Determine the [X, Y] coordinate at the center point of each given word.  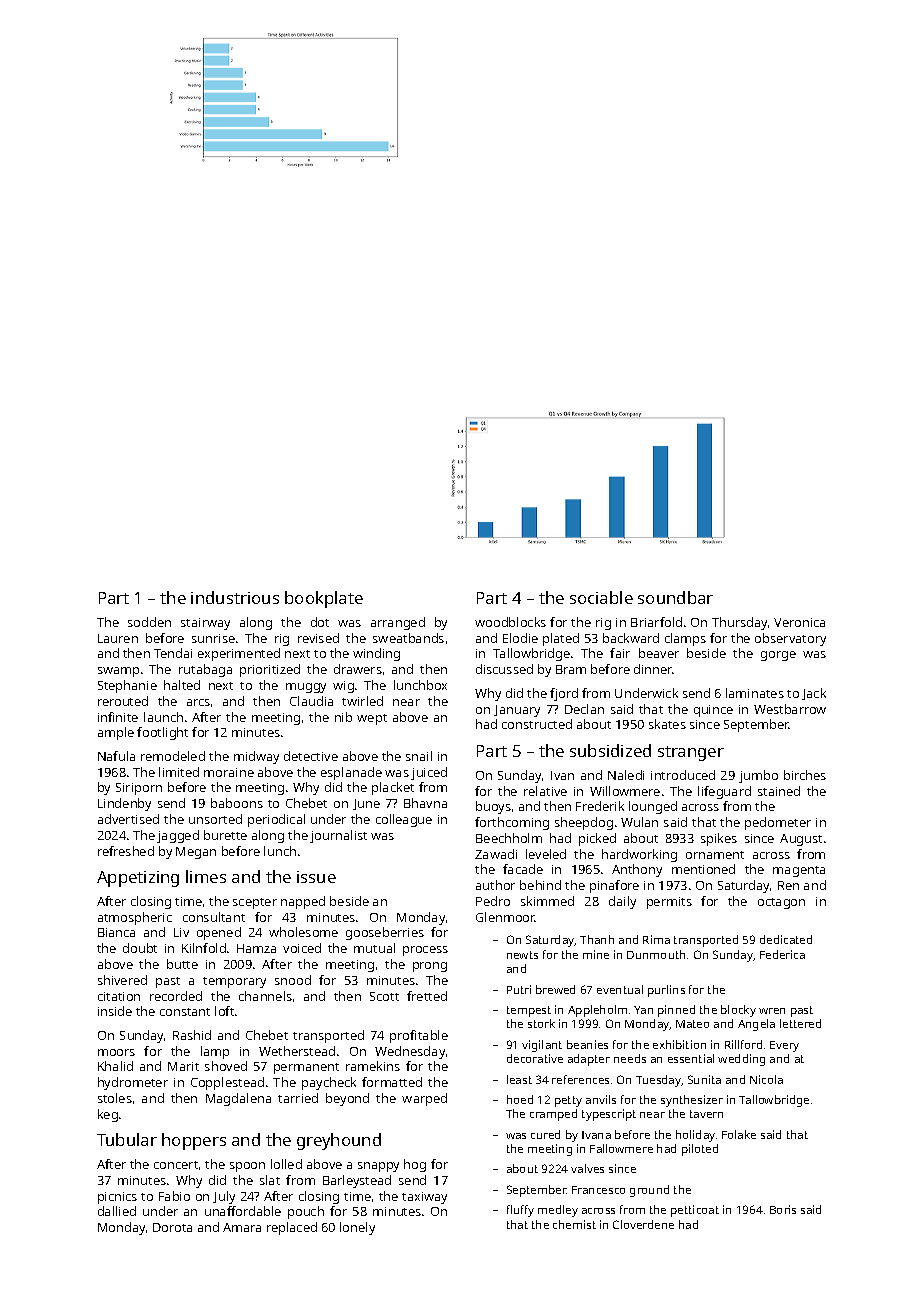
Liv [181, 932]
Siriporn [139, 789]
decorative [535, 1058]
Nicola [766, 1079]
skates [667, 724]
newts [522, 955]
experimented [239, 654]
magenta [799, 871]
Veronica [799, 622]
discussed [504, 669]
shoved [226, 1066]
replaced [292, 1228]
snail [419, 756]
